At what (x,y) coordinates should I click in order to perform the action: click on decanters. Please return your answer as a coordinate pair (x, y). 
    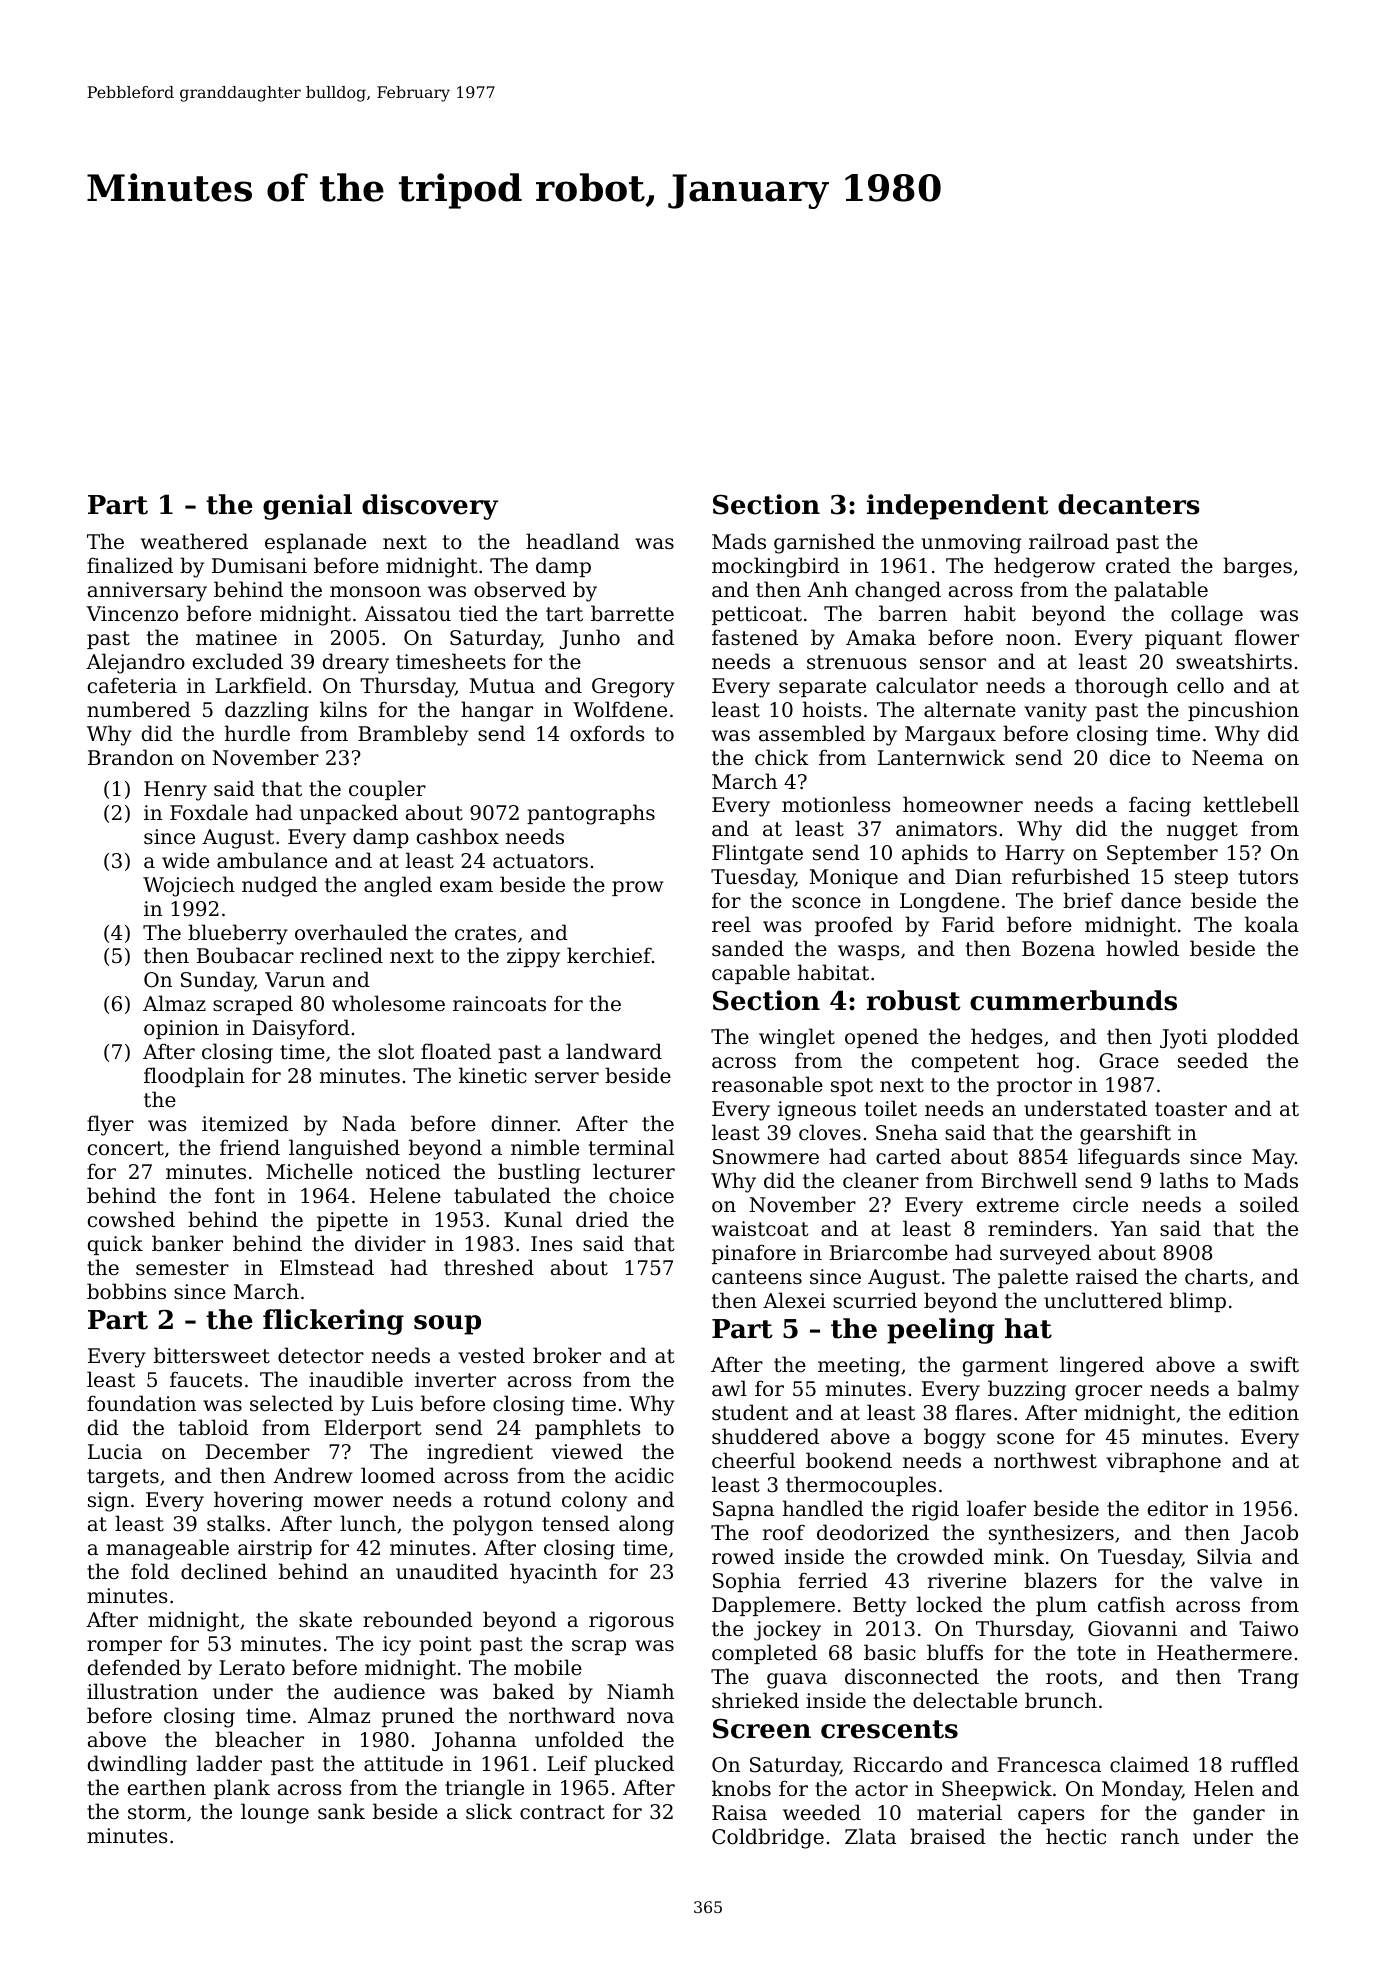
    Looking at the image, I should click on (1129, 504).
